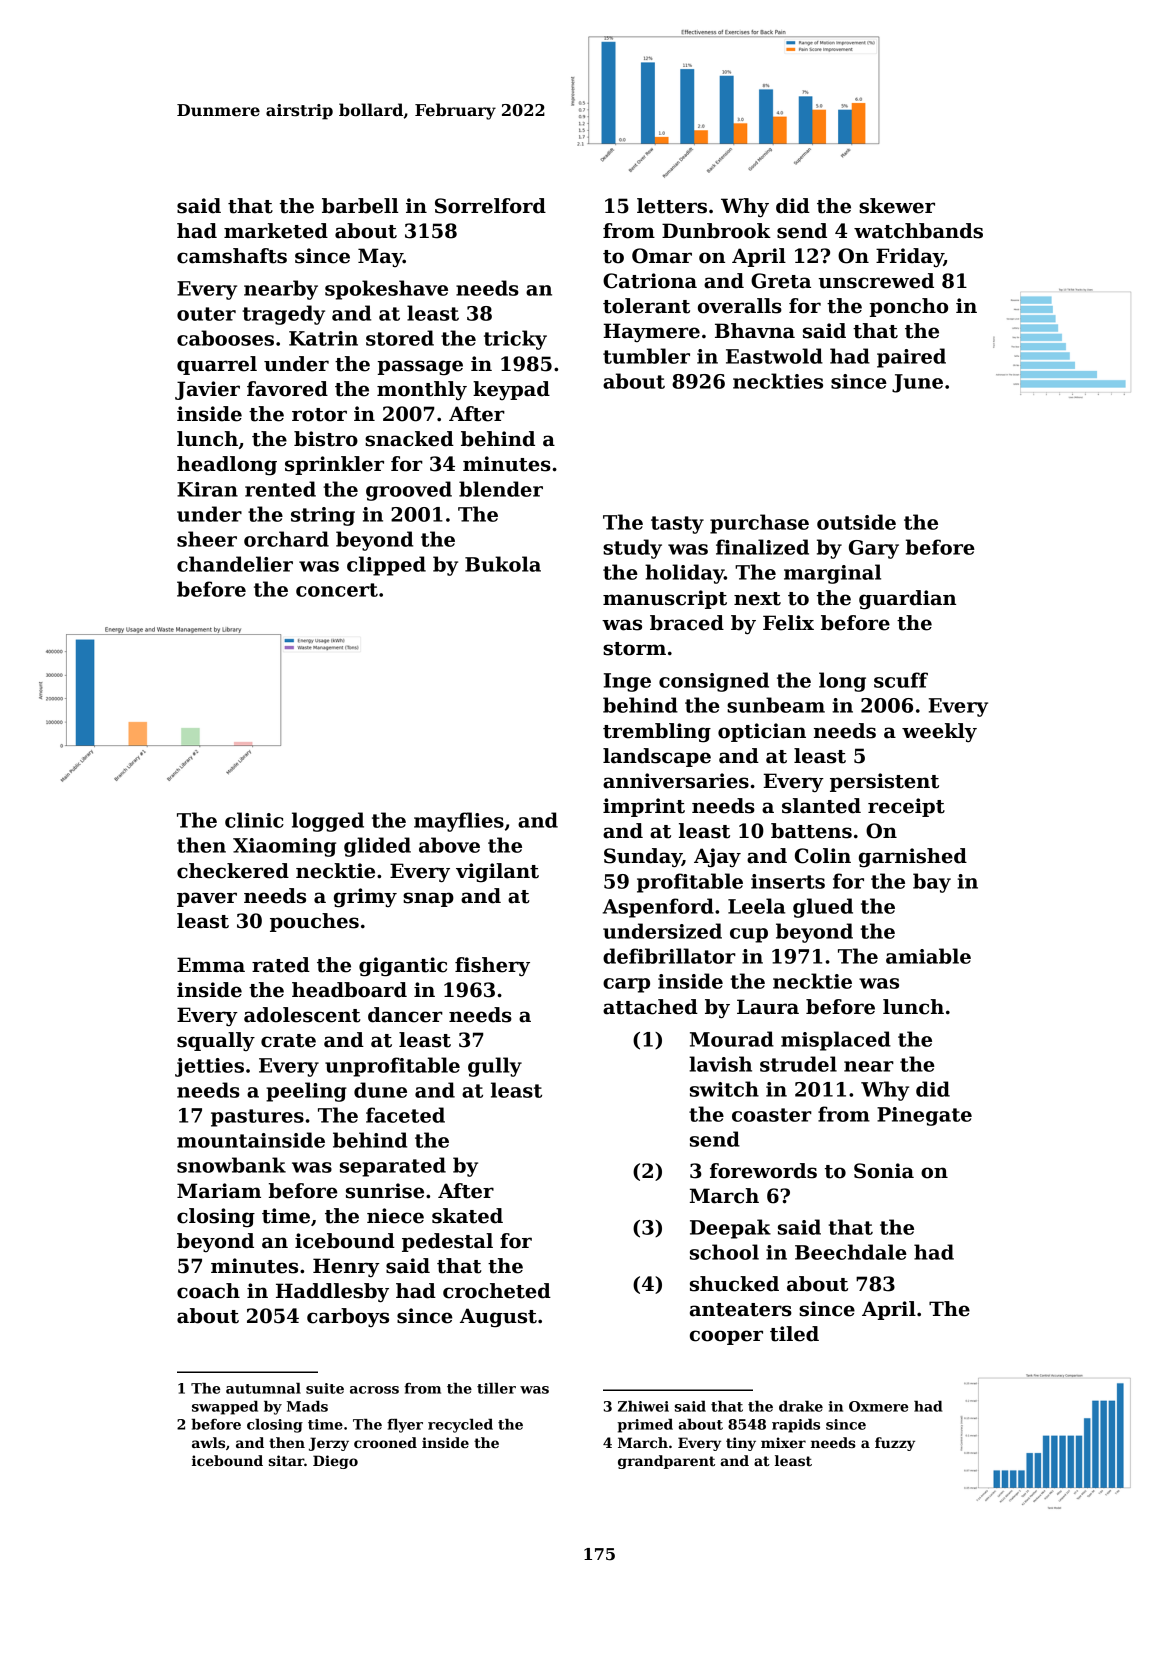 The width and height of the document is (1165, 1654). Describe the element at coordinates (897, 206) in the document. I see `skewer` at that location.
